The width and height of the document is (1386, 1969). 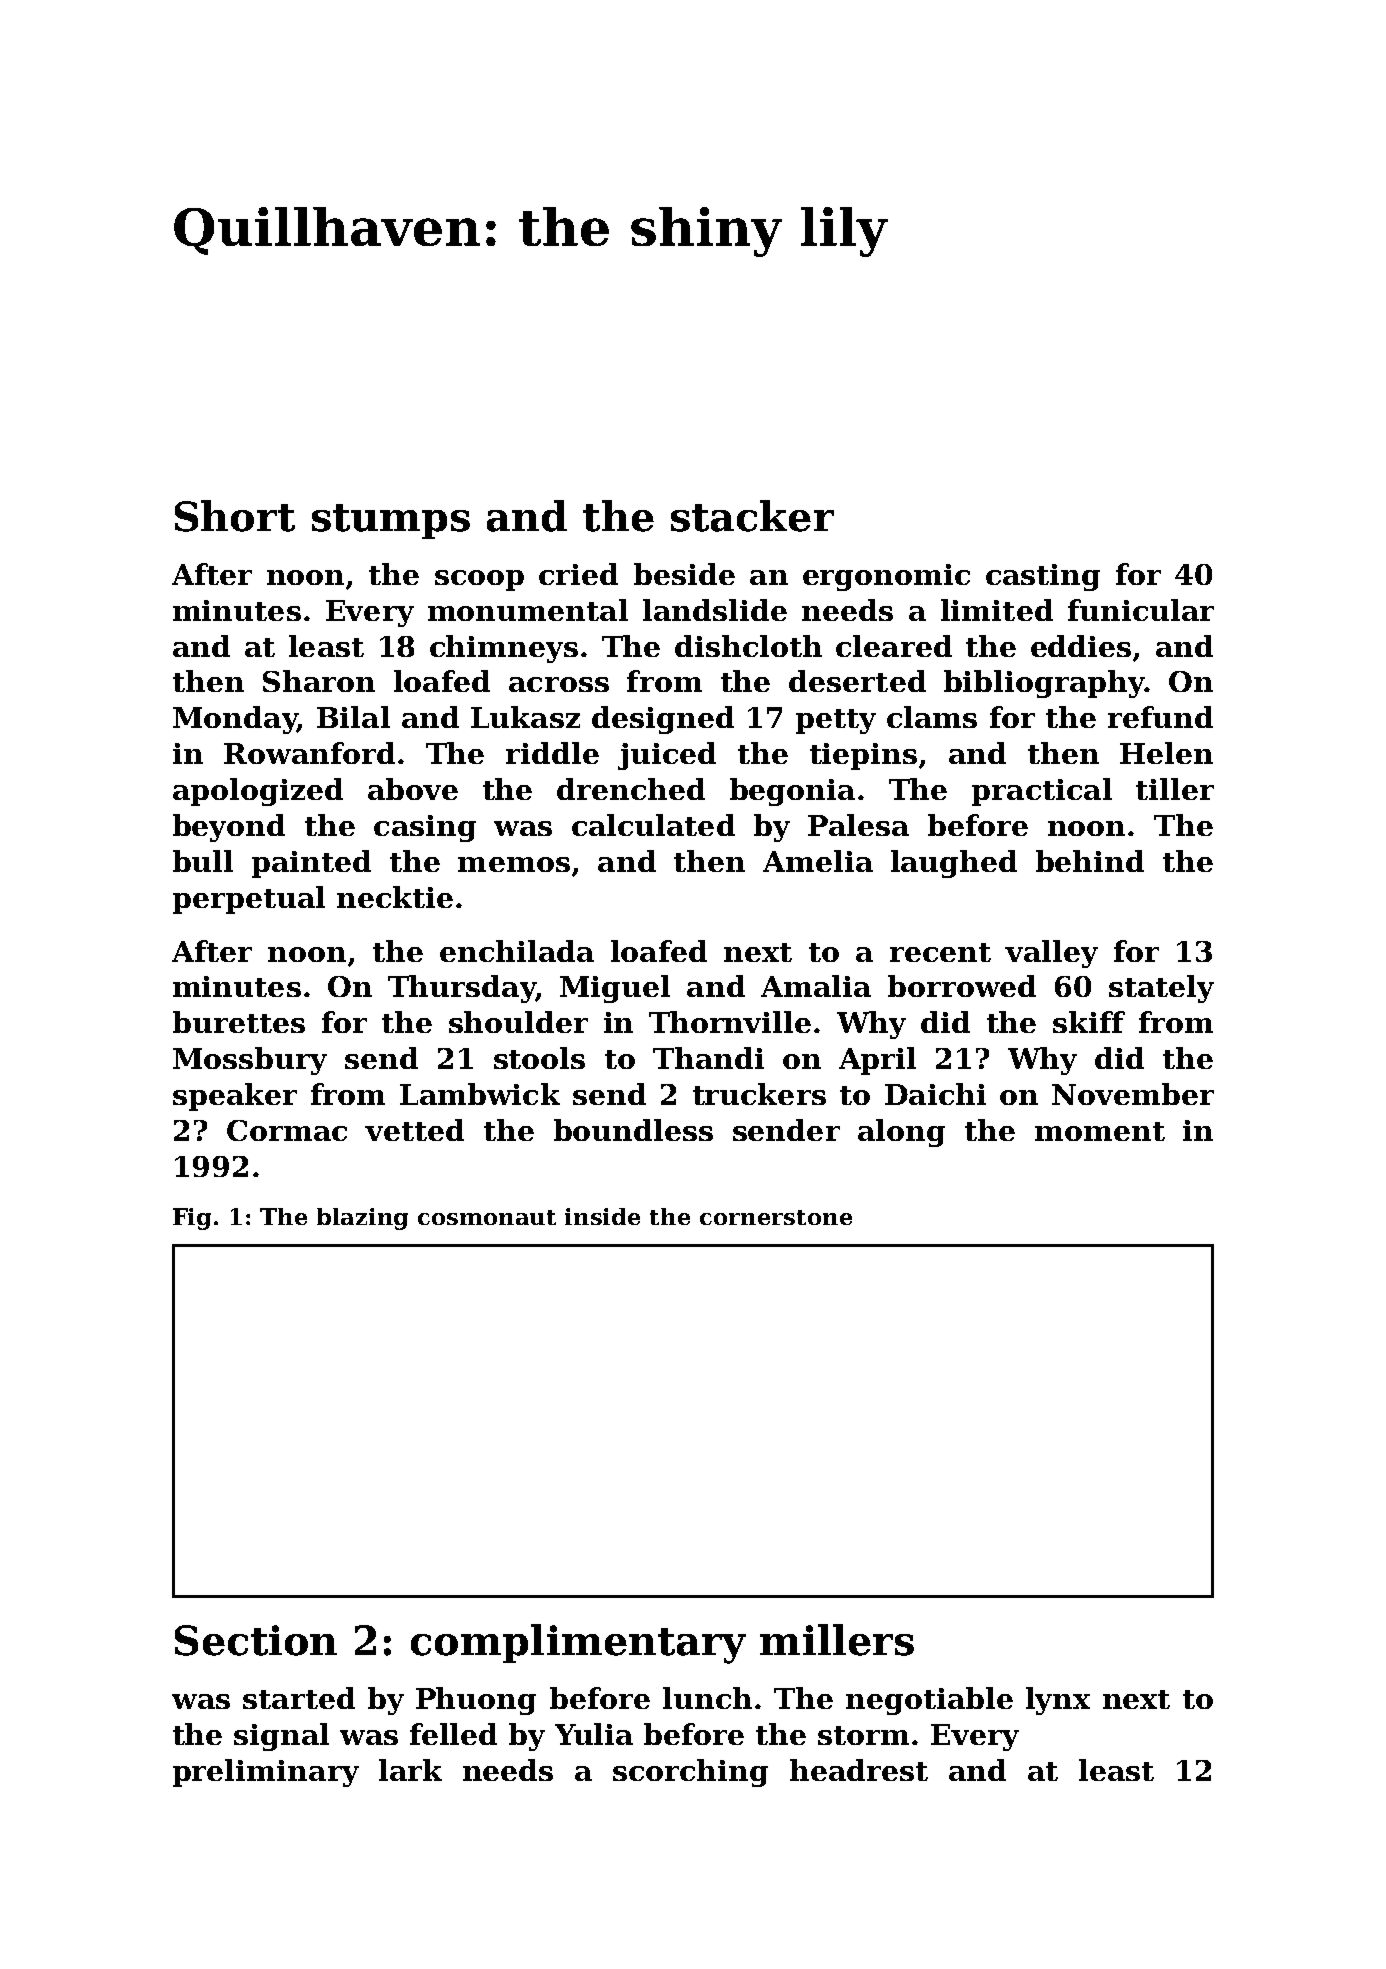 I want to click on negotiable, so click(x=929, y=1701).
